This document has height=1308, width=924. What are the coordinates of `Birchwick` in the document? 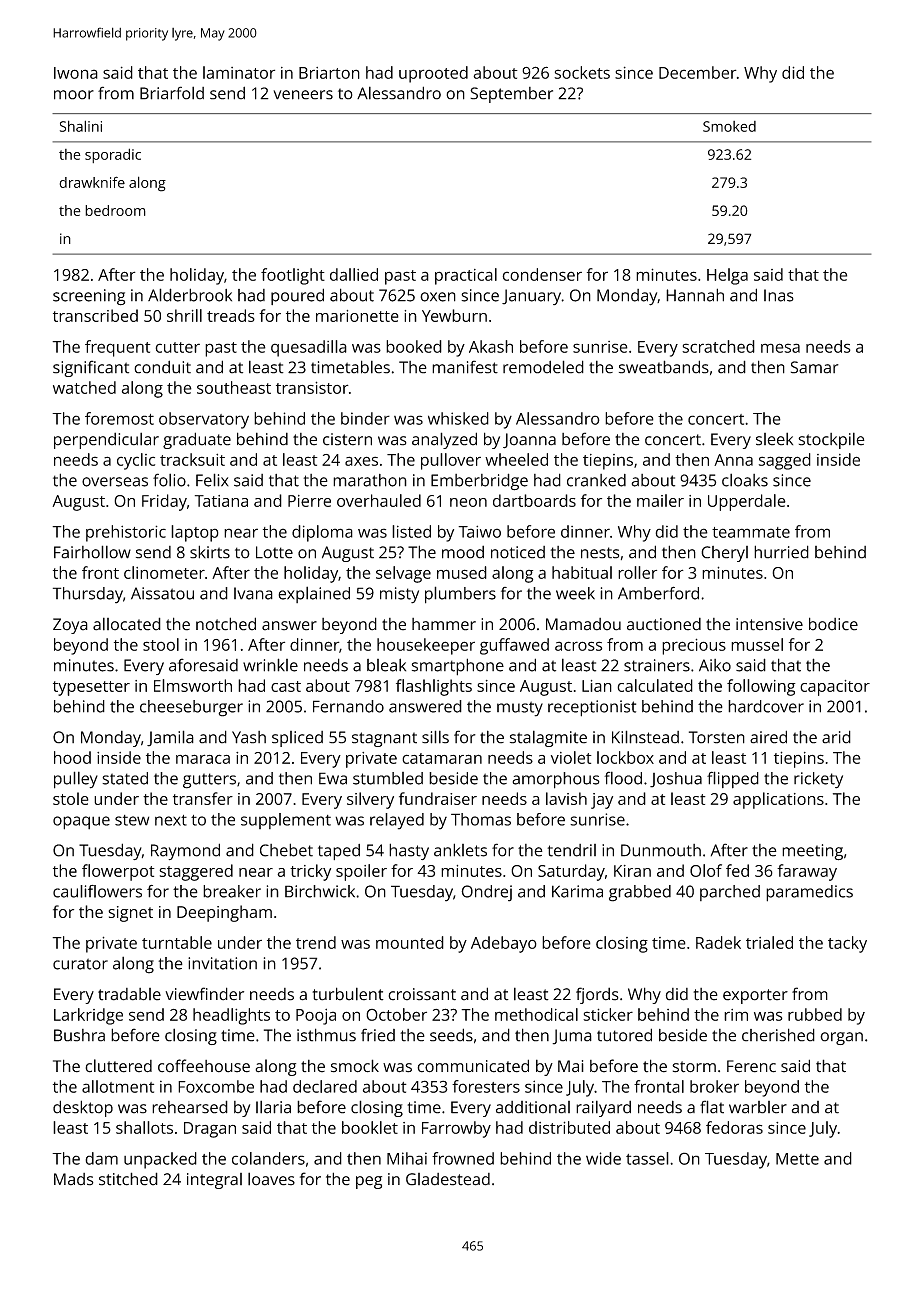 It's located at (320, 891).
